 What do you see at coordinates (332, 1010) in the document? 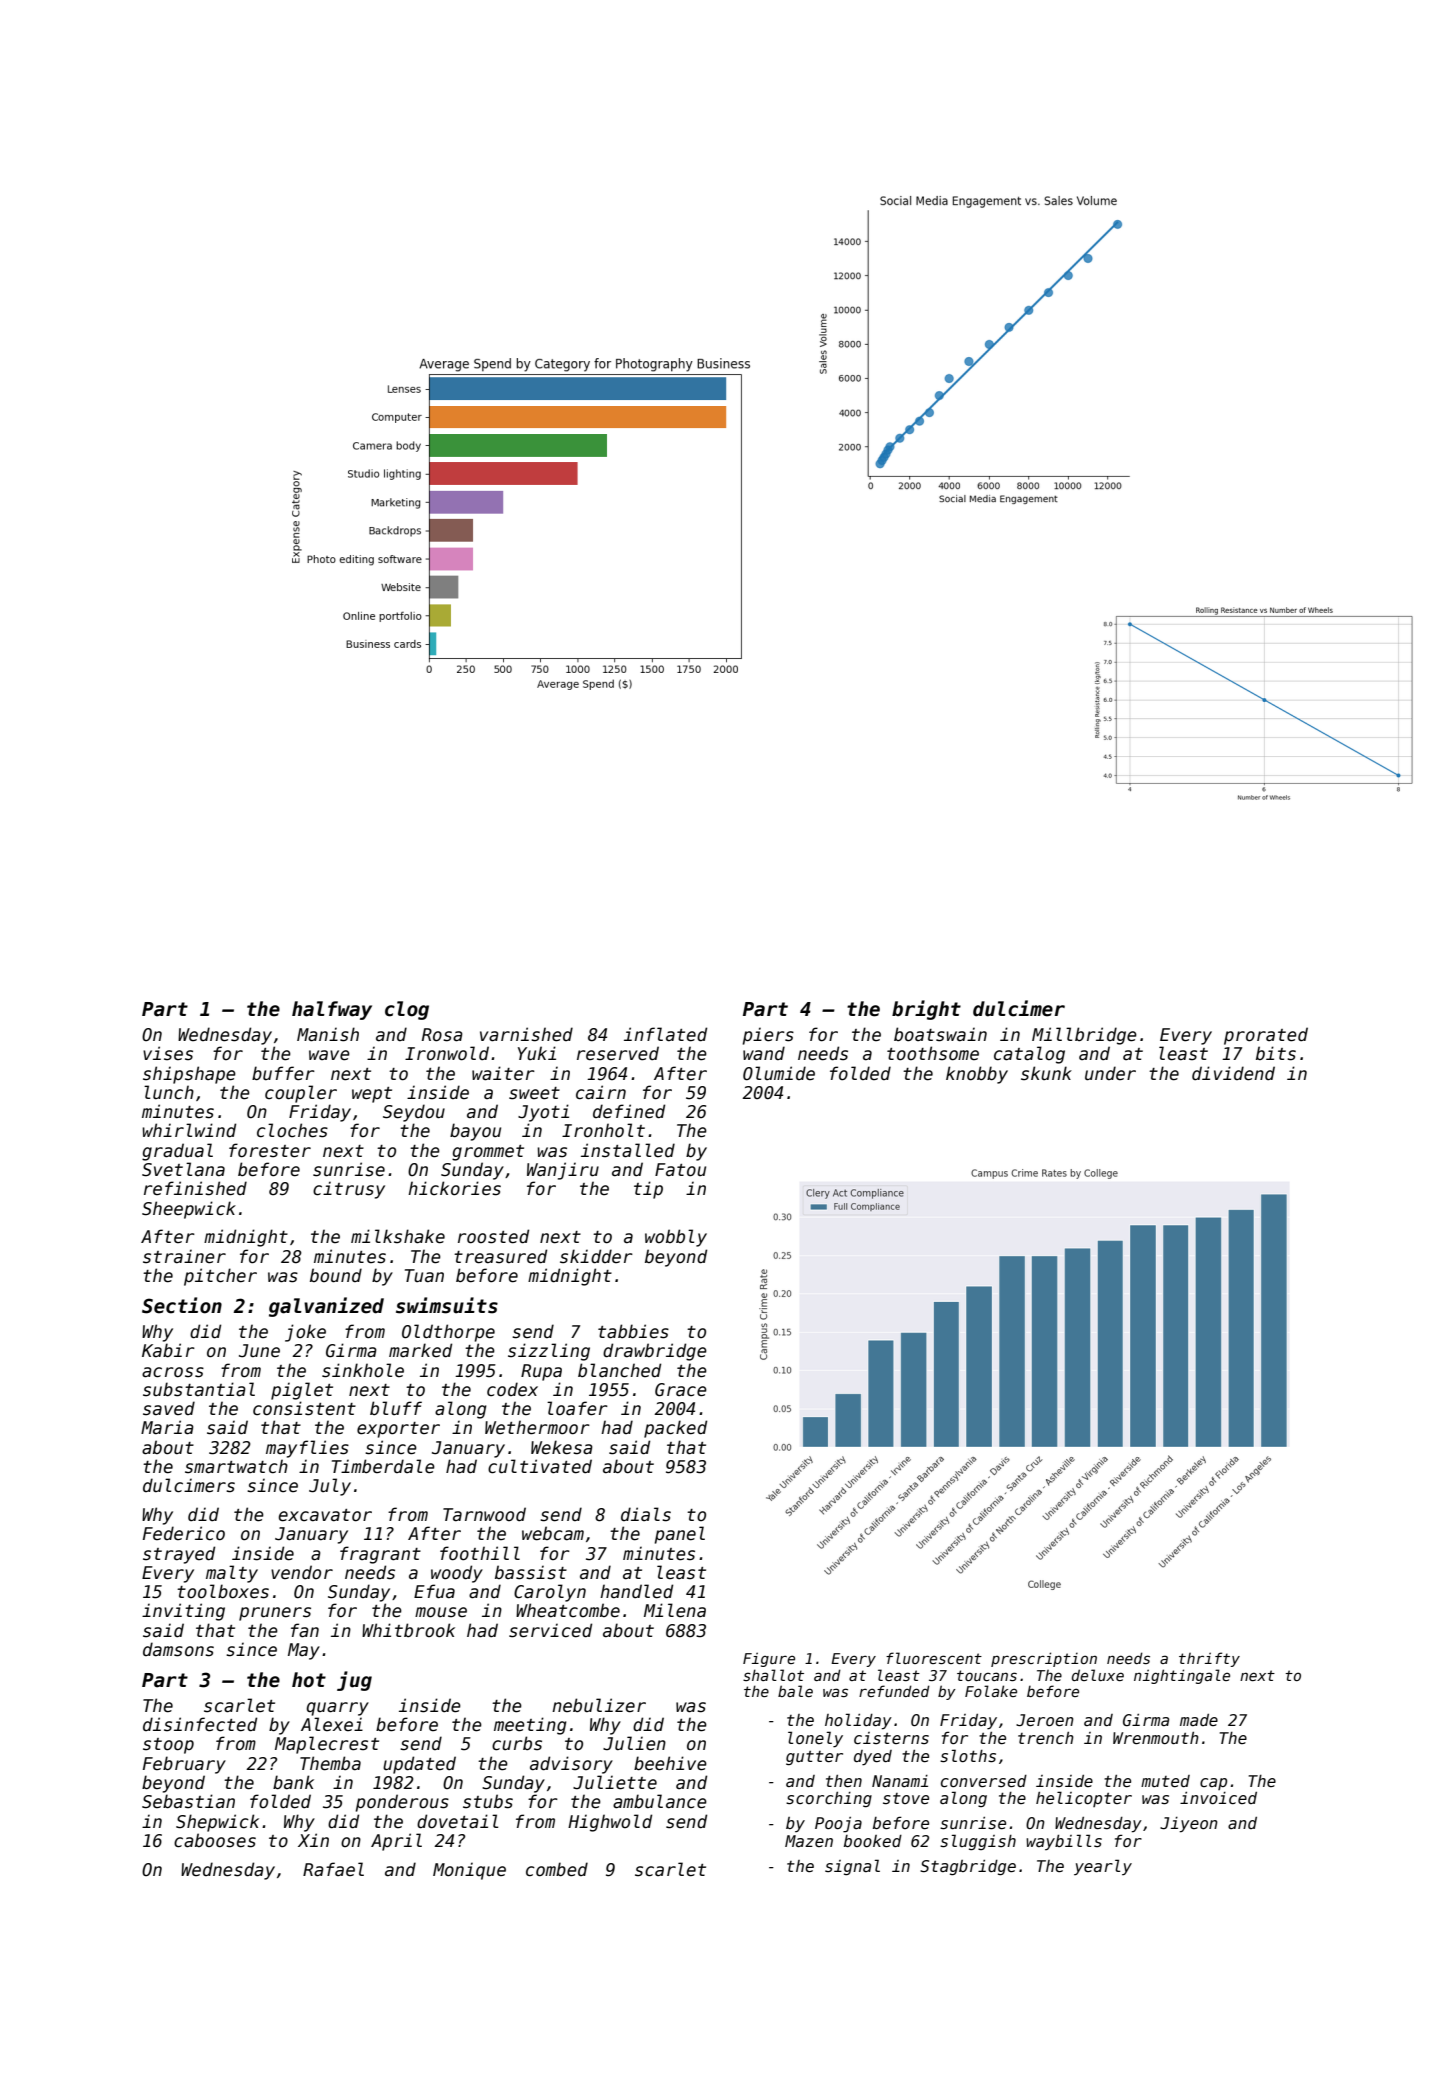
I see `halfway` at bounding box center [332, 1010].
